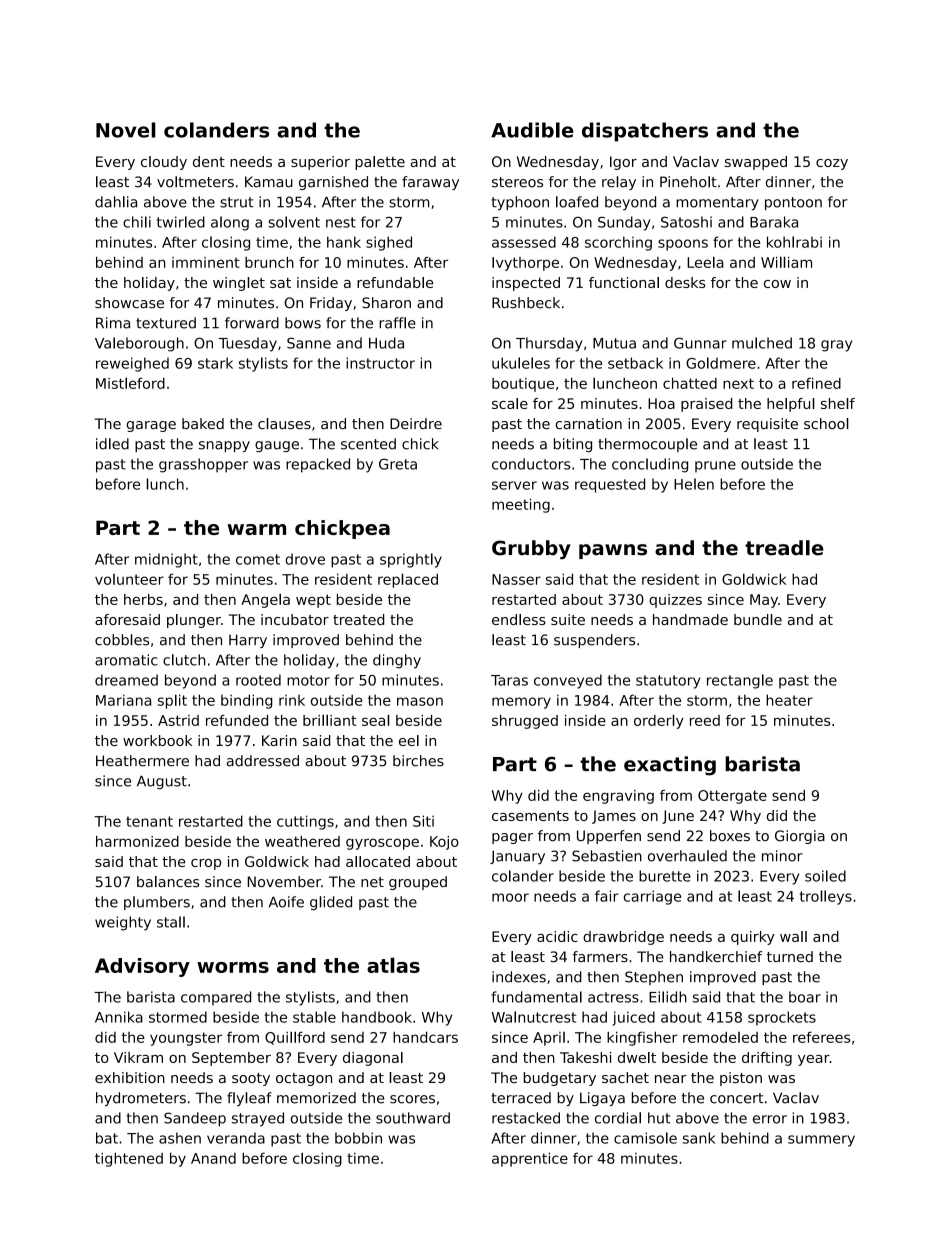  I want to click on Audible, so click(532, 130).
